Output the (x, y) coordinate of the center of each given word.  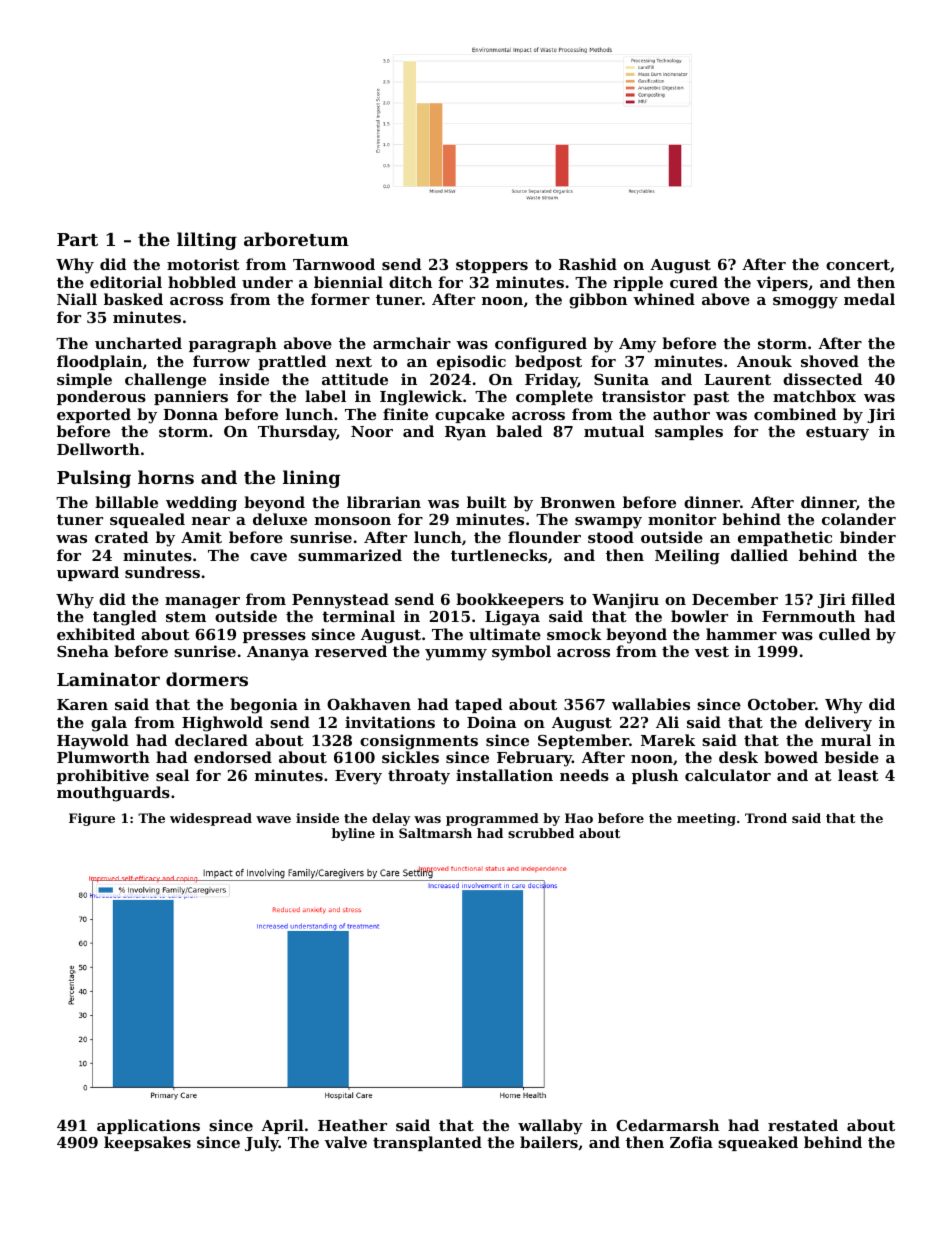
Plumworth (103, 757)
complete (554, 397)
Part (77, 239)
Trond (766, 818)
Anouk (764, 361)
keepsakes (147, 1143)
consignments (419, 742)
